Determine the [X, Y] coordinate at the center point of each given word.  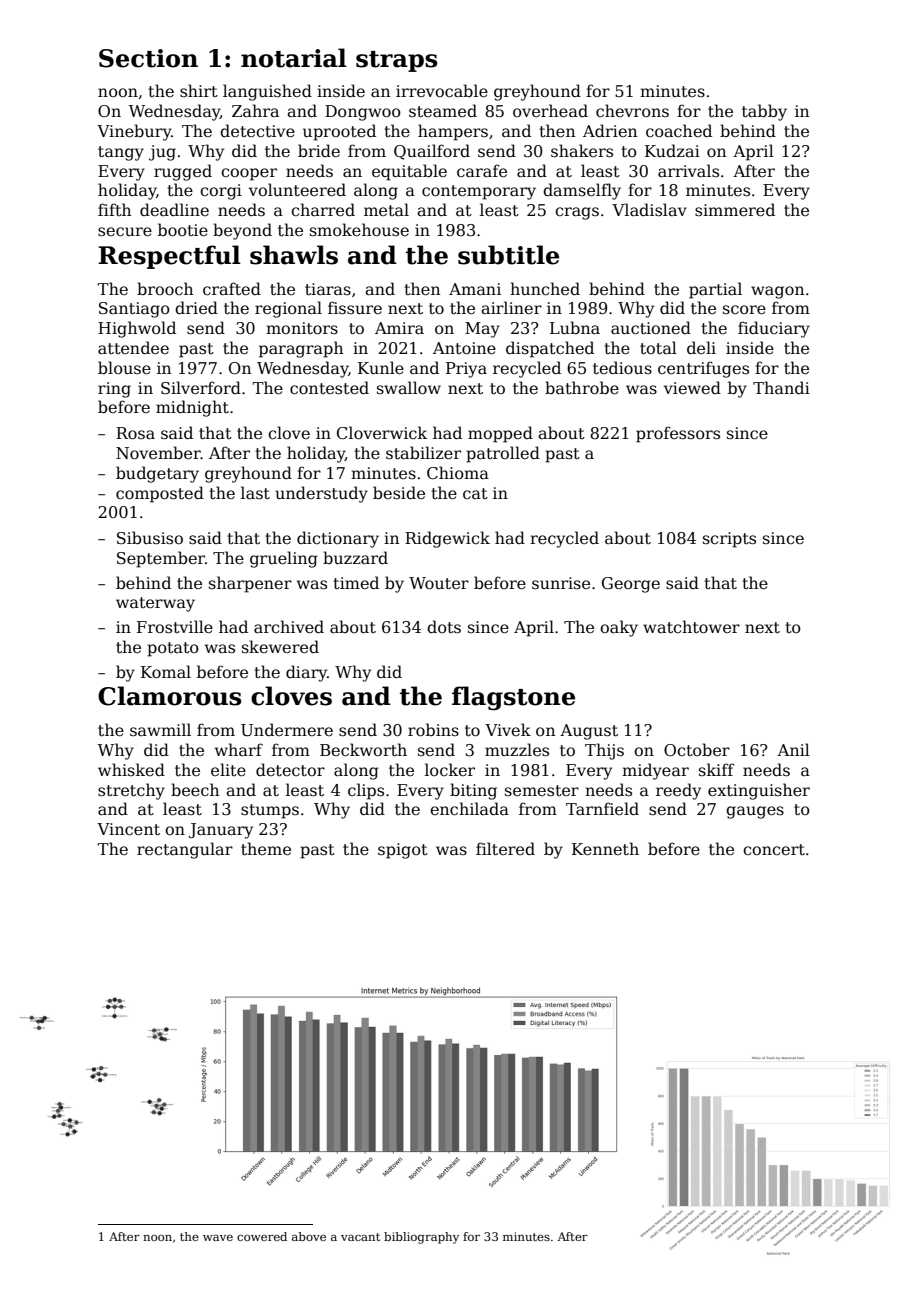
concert [774, 850]
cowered [262, 1236]
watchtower [691, 627]
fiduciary [774, 329]
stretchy [131, 791]
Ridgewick [447, 539]
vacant [360, 1237]
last [255, 493]
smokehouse [359, 230]
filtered [505, 849]
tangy [121, 153]
